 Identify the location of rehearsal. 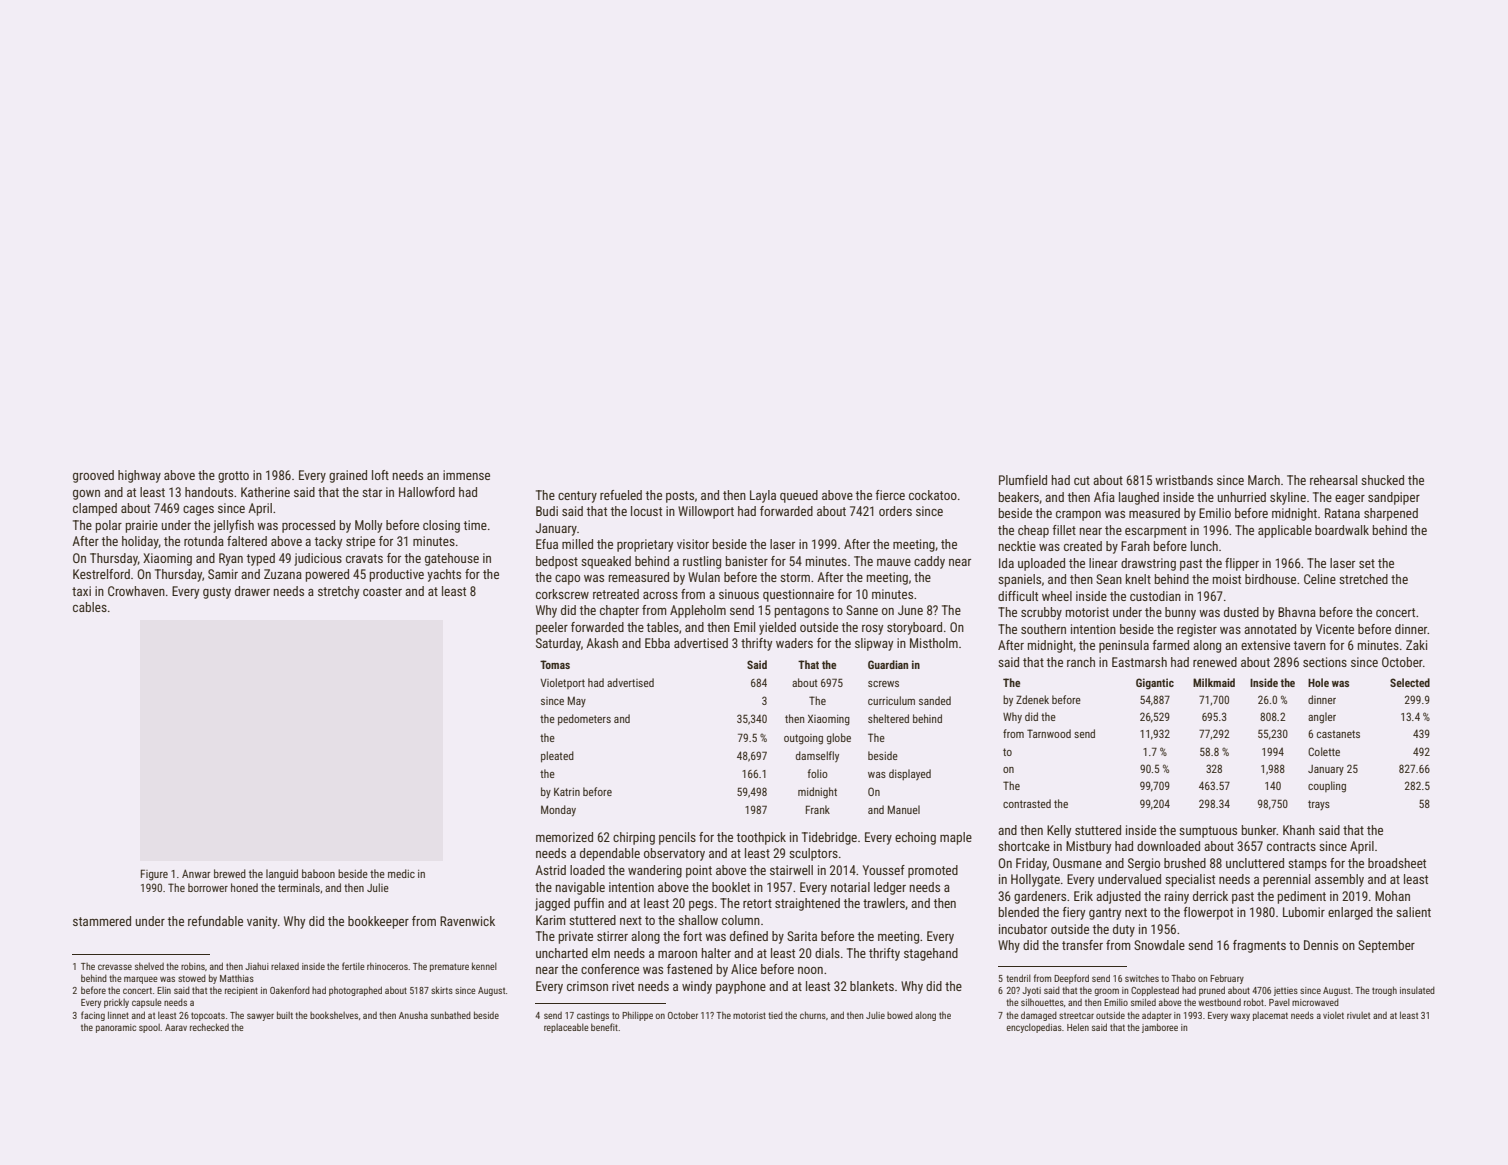
(1333, 480).
